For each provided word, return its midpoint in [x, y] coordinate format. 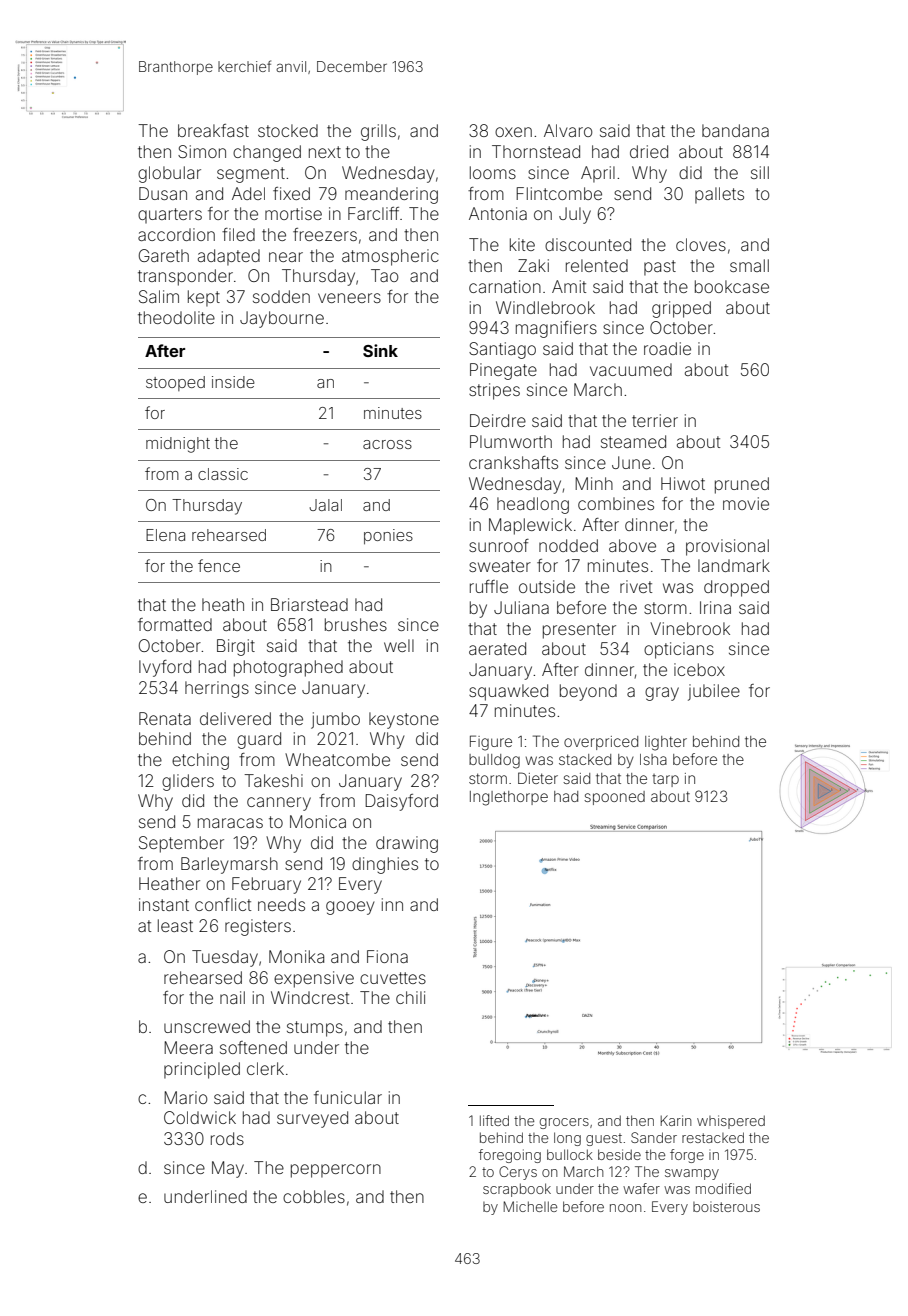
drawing [407, 844]
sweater [500, 566]
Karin [675, 1120]
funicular [348, 1097]
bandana [735, 130]
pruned [742, 485]
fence [219, 565]
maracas [230, 823]
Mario [186, 1097]
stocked [288, 130]
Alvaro [568, 130]
